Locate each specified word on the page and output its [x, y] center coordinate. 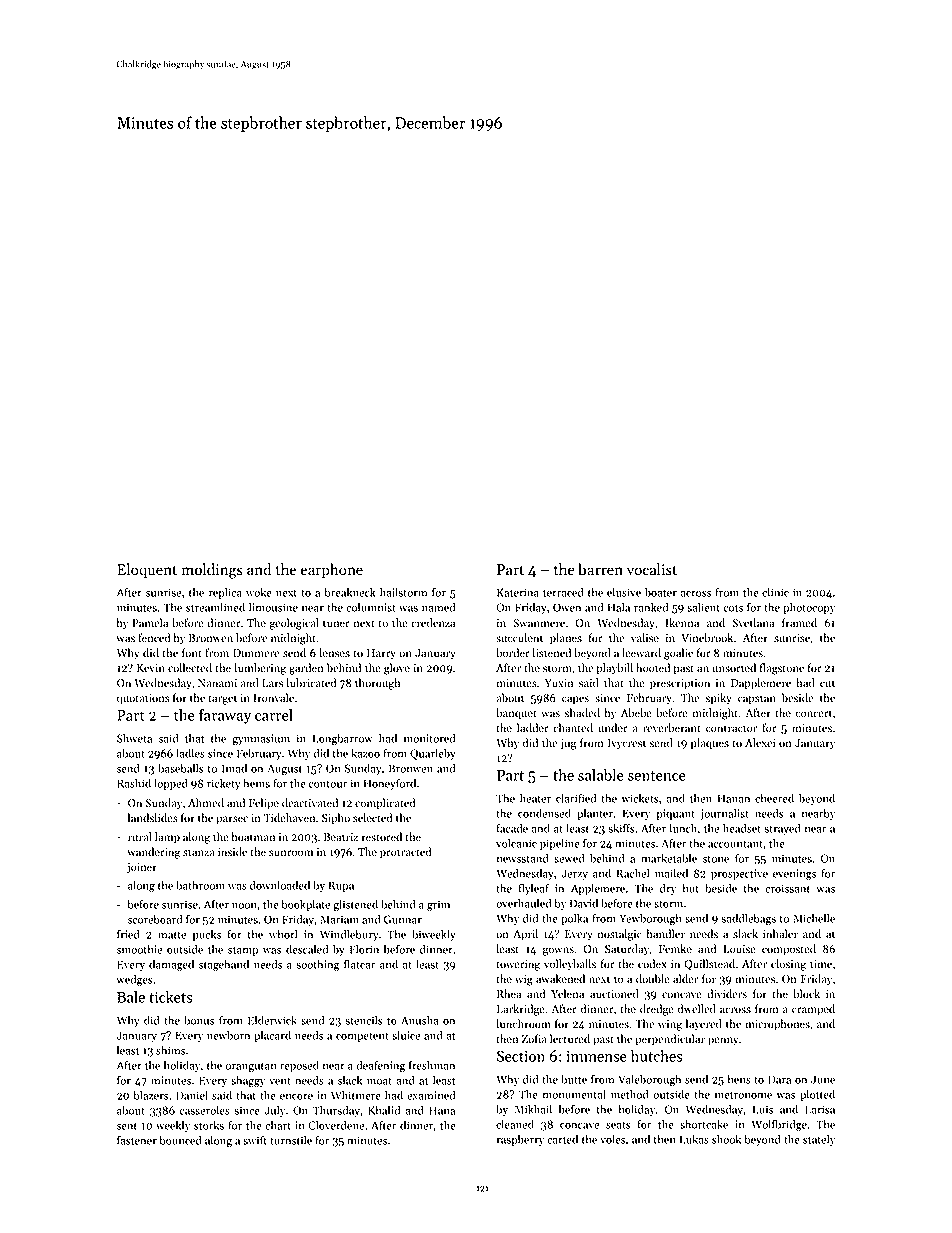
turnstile [291, 1140]
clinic [775, 592]
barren [600, 569]
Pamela [150, 623]
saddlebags [748, 919]
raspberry [520, 1140]
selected [373, 818]
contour [328, 784]
